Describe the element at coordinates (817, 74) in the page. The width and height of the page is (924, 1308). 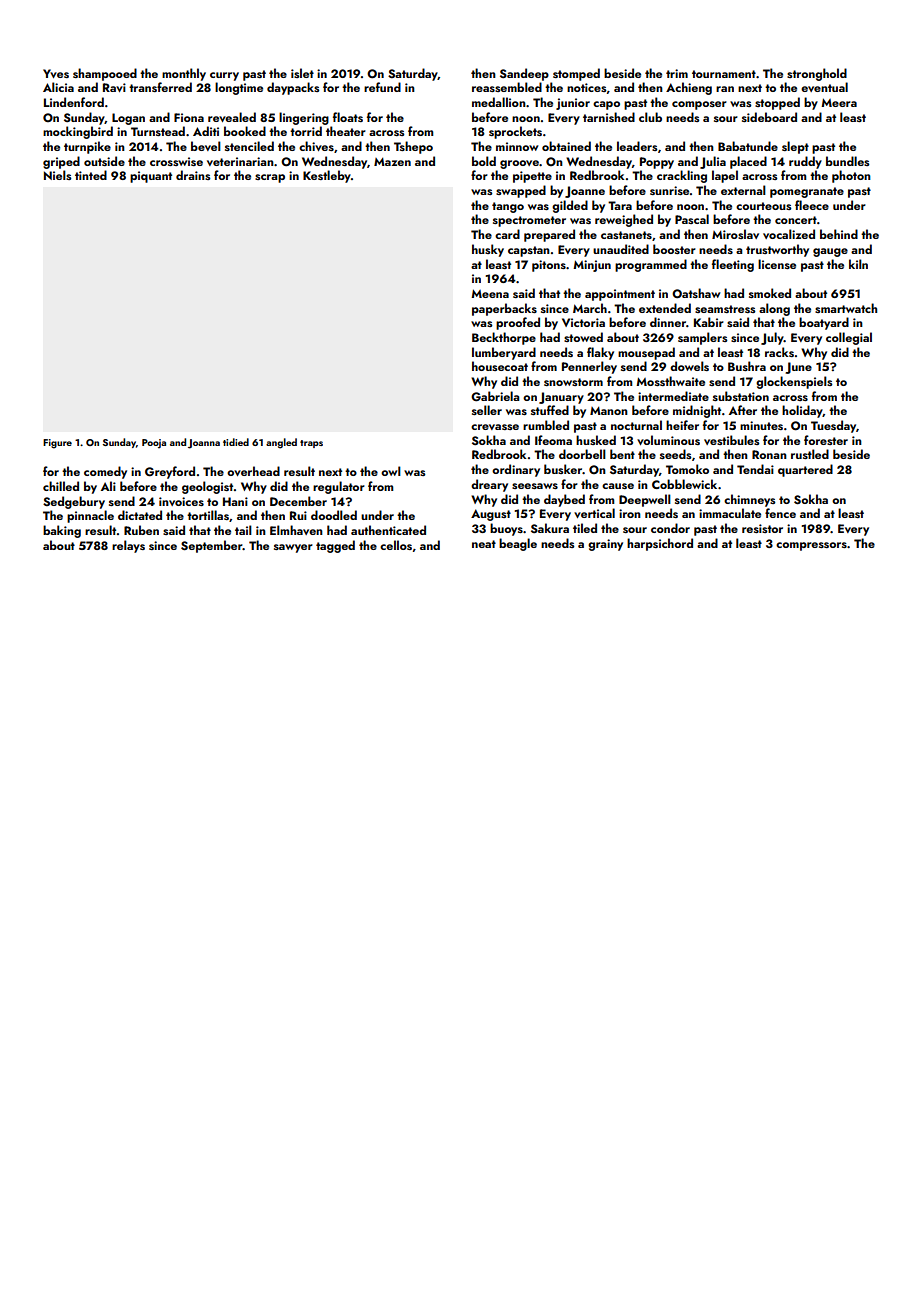
I see `stronghold` at that location.
